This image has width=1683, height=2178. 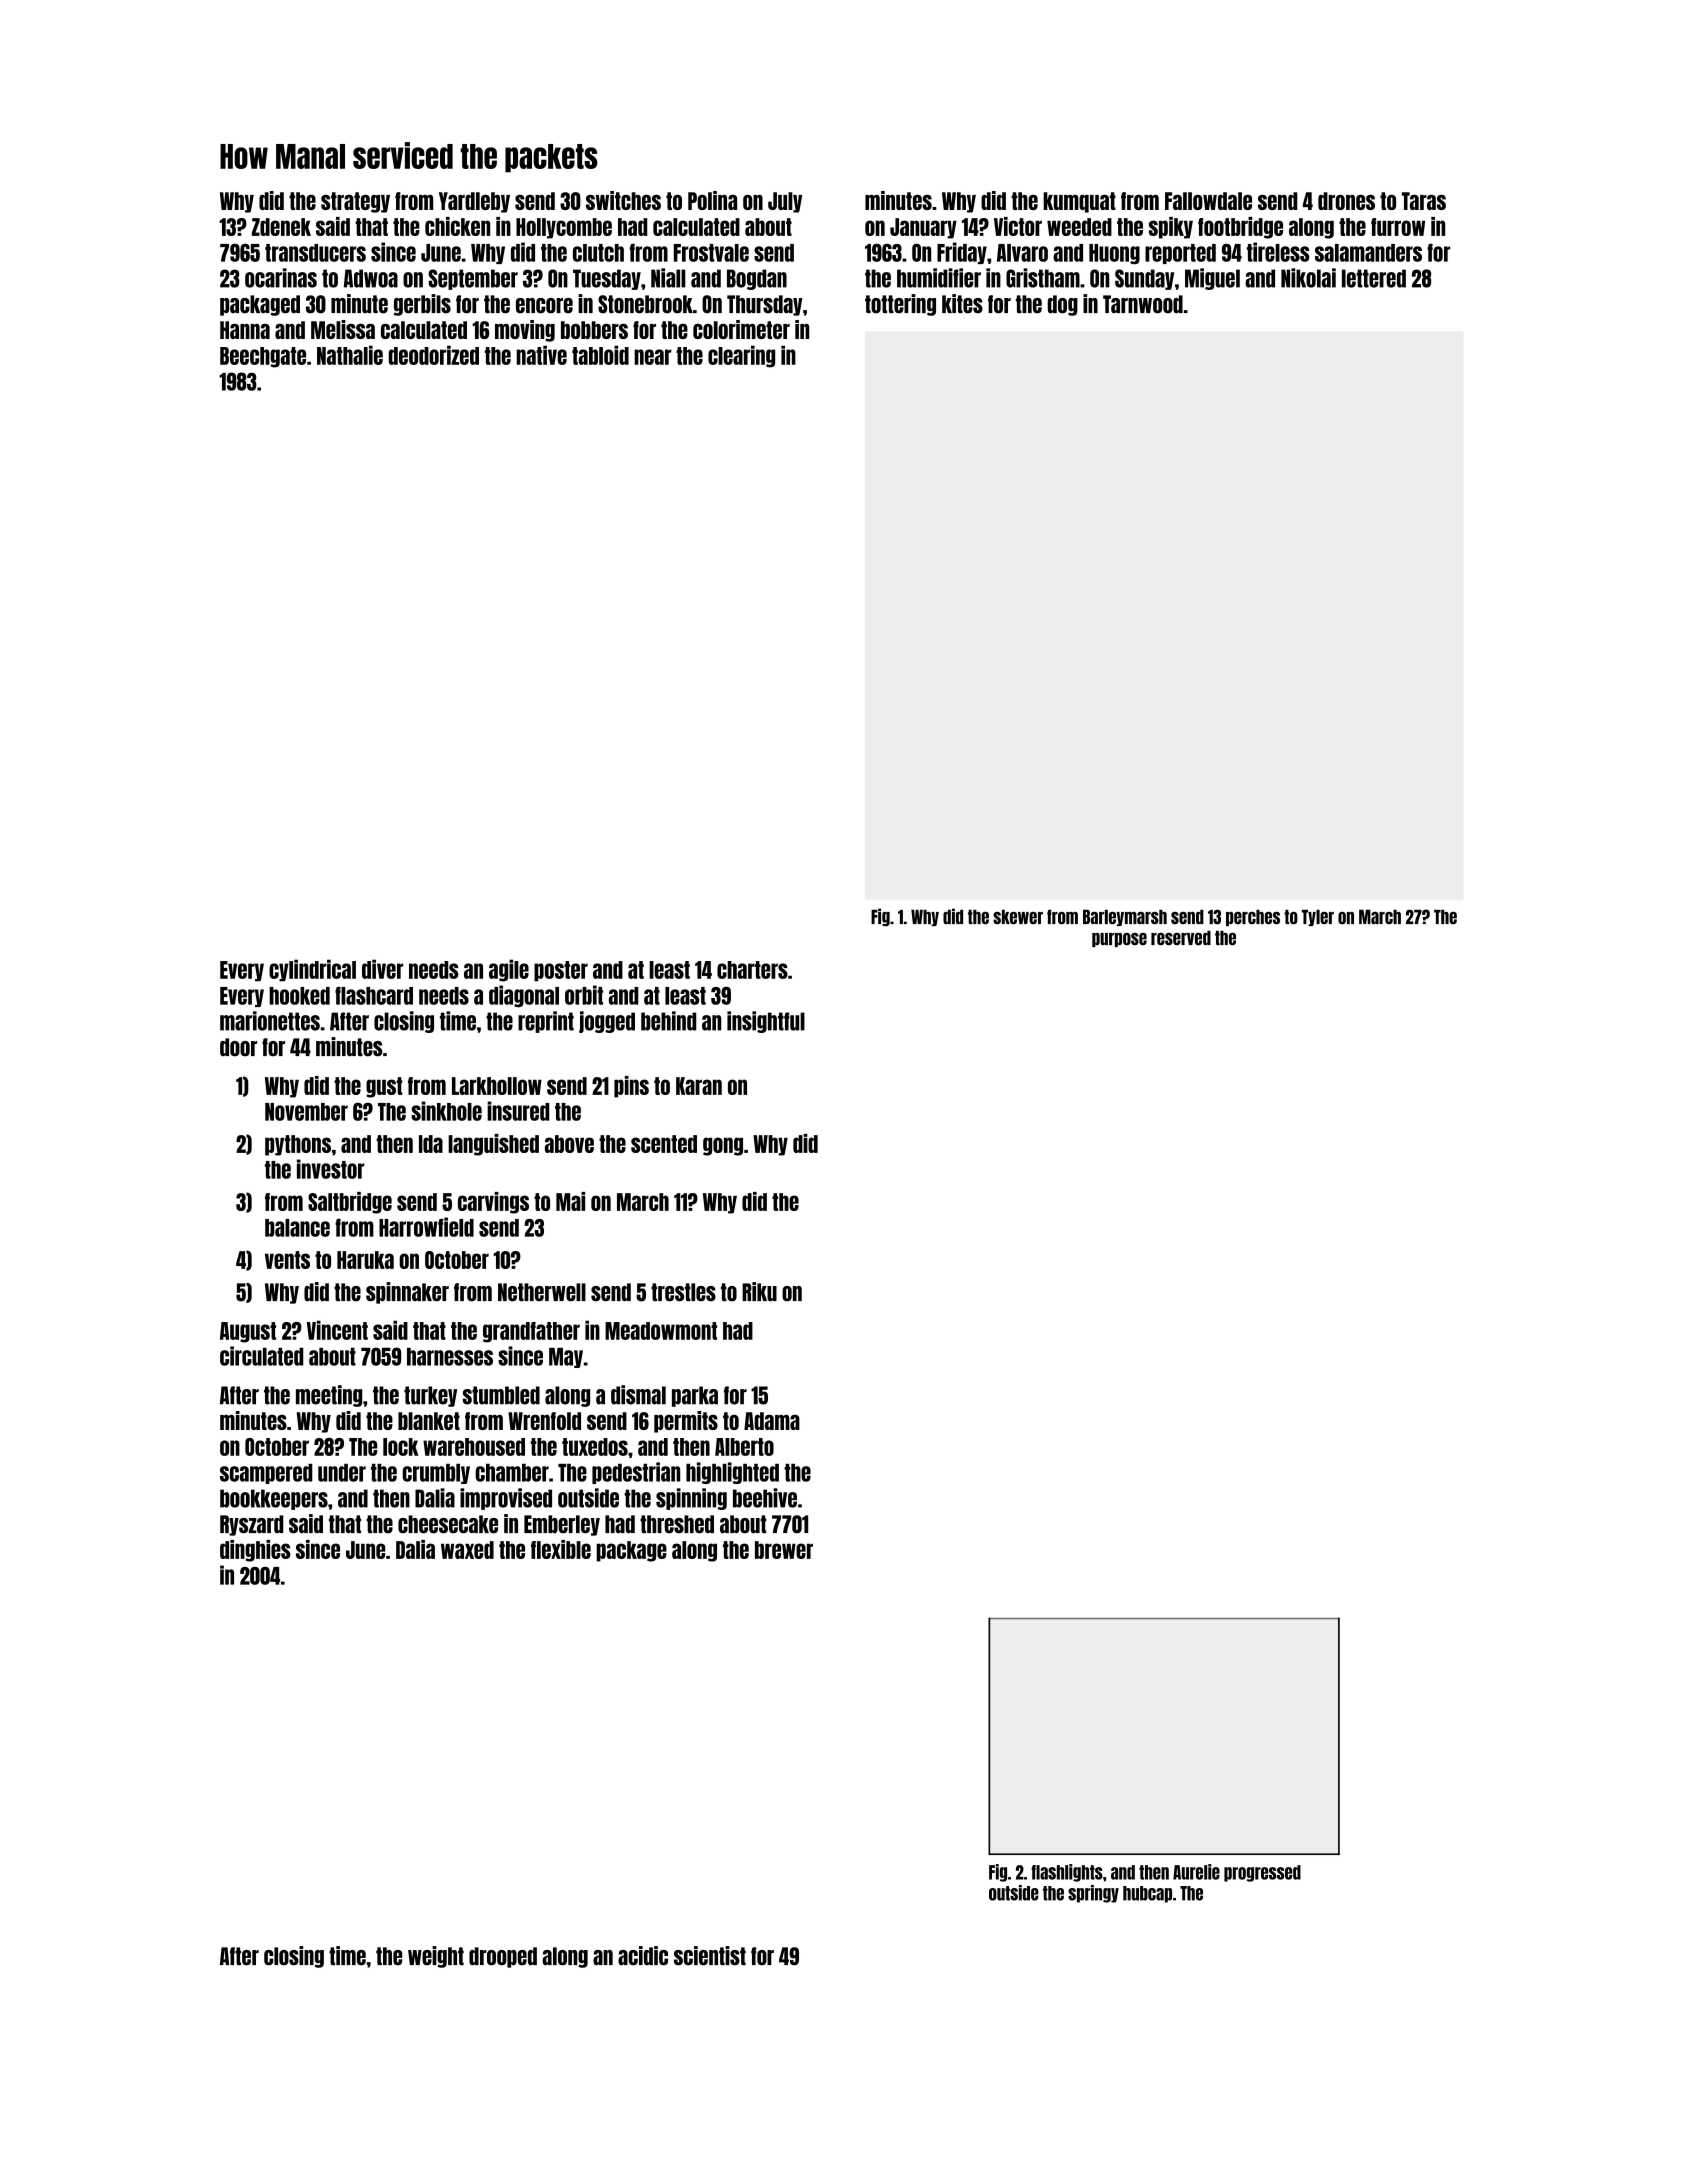 I want to click on acidic, so click(x=643, y=1956).
